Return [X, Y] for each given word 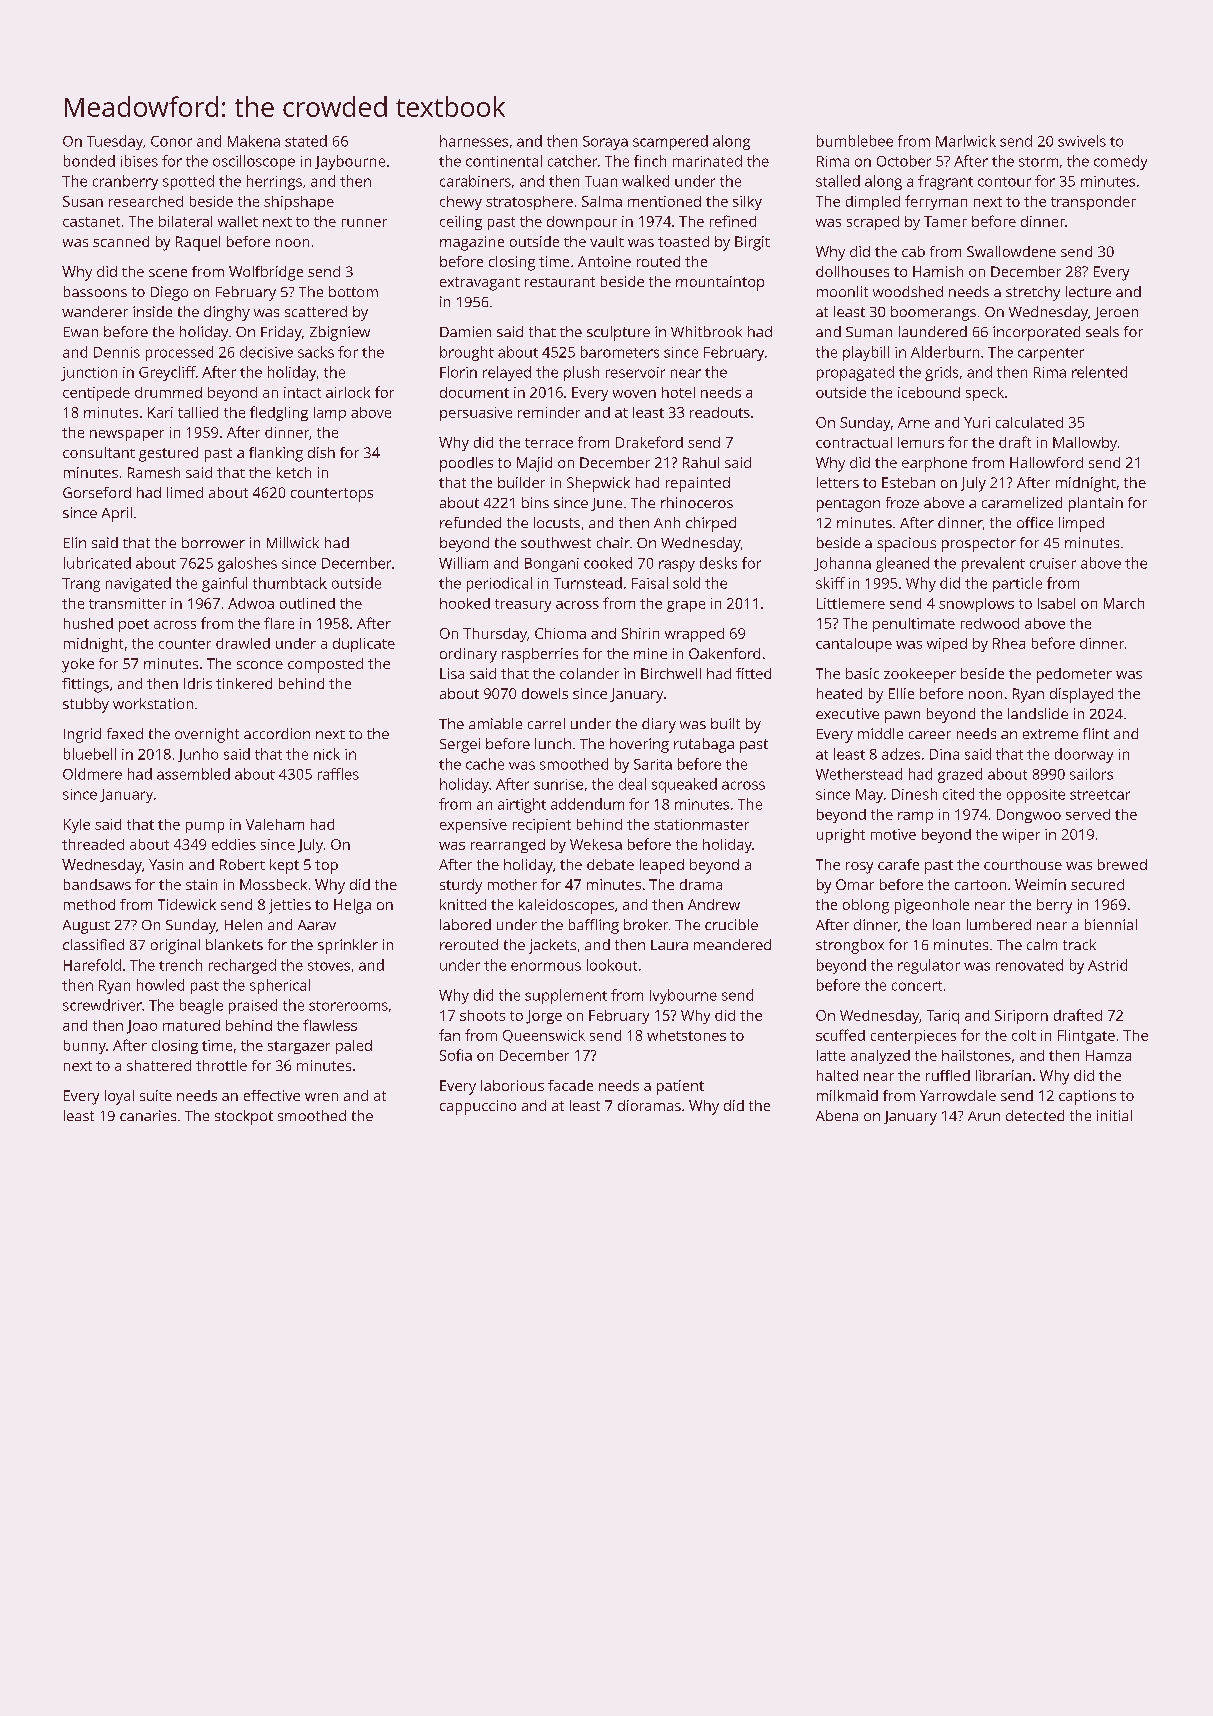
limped [1081, 524]
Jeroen [1116, 313]
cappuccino [478, 1107]
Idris [198, 683]
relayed [507, 373]
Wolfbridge [266, 273]
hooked [465, 603]
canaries [148, 1115]
